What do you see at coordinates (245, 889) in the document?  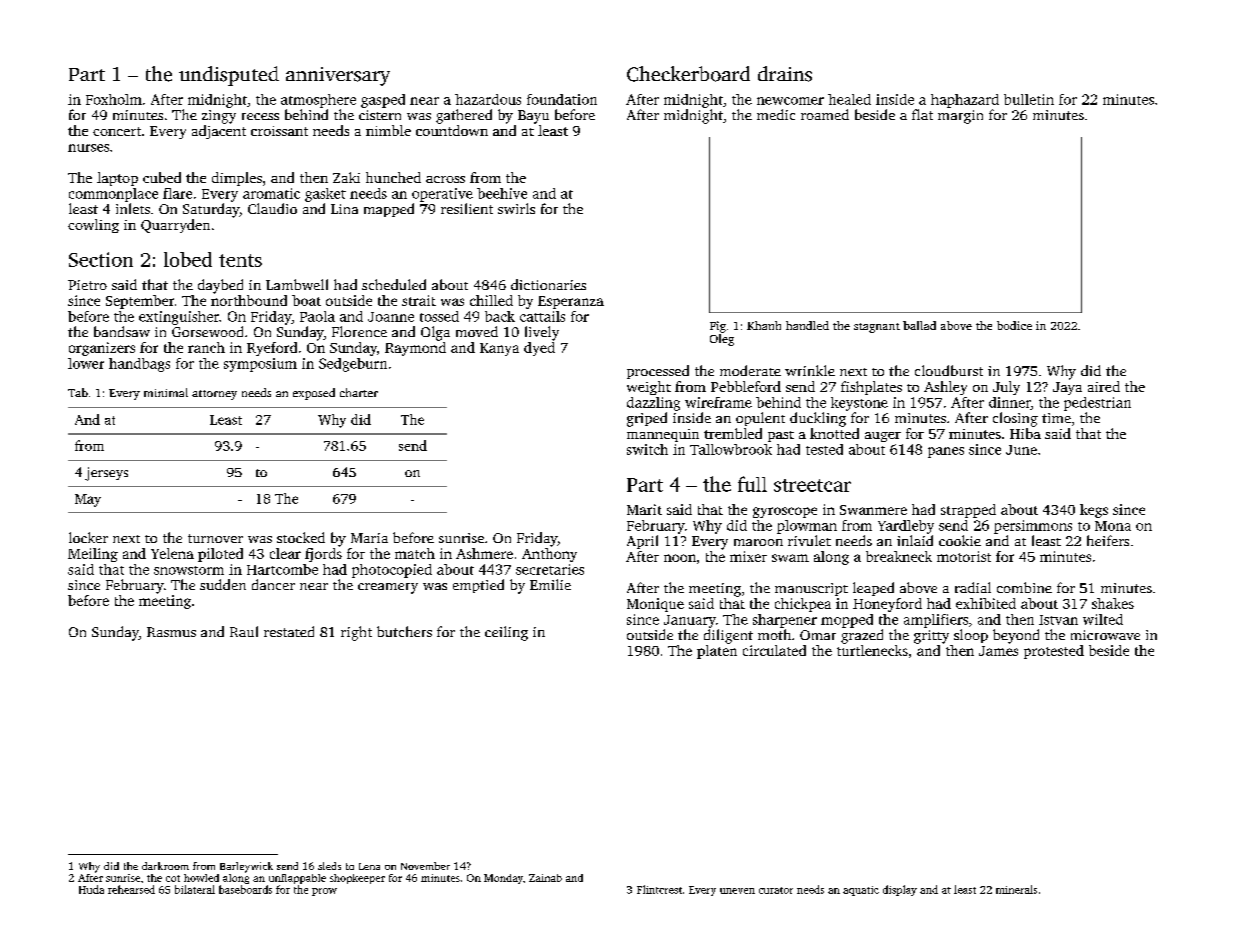 I see `baseboards` at bounding box center [245, 889].
